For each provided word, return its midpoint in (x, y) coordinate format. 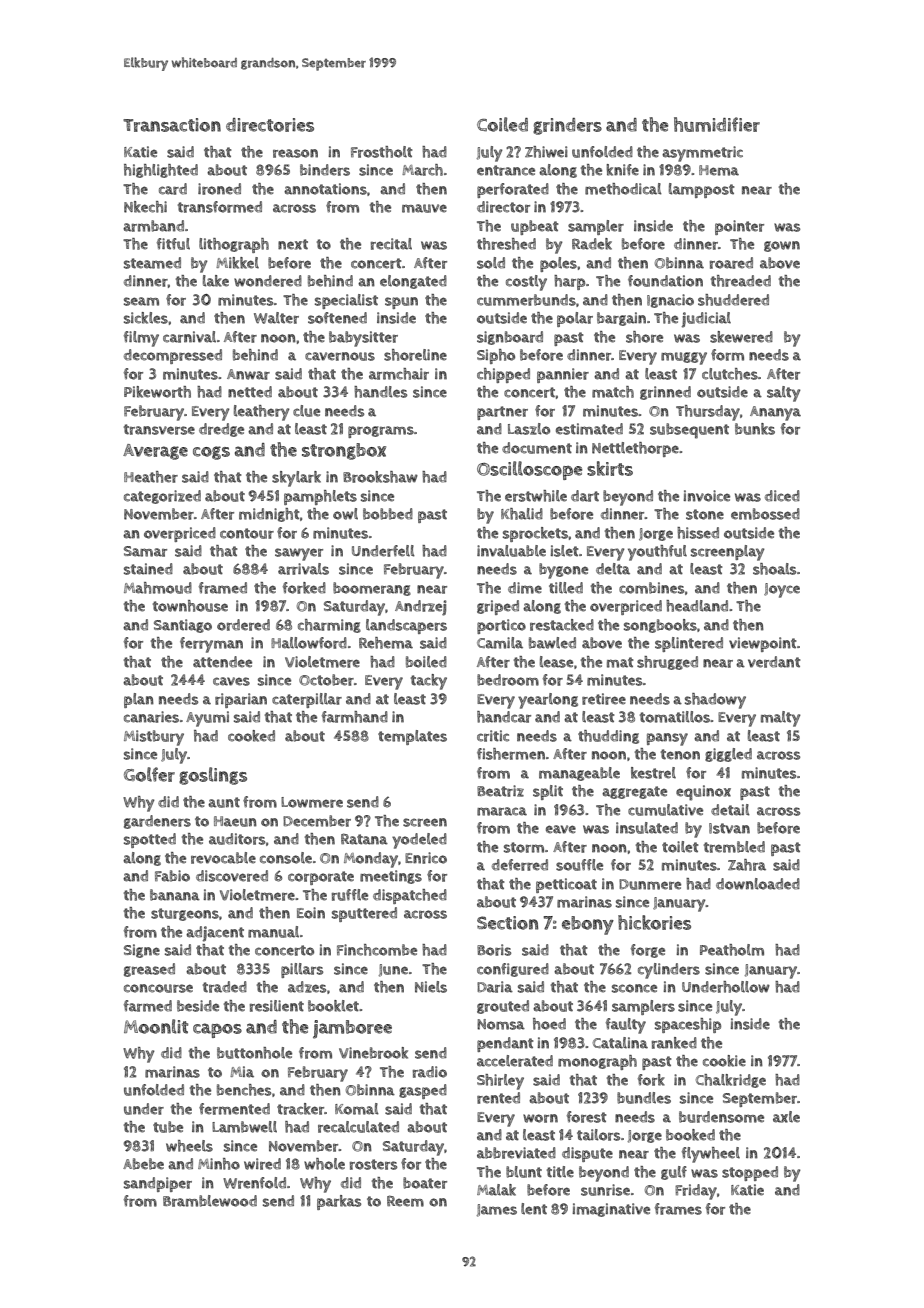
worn (540, 1118)
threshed (506, 244)
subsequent (689, 431)
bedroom (508, 680)
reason (295, 153)
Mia (242, 1072)
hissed (698, 533)
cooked (251, 736)
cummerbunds (526, 300)
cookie (724, 1061)
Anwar (248, 374)
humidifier (717, 124)
